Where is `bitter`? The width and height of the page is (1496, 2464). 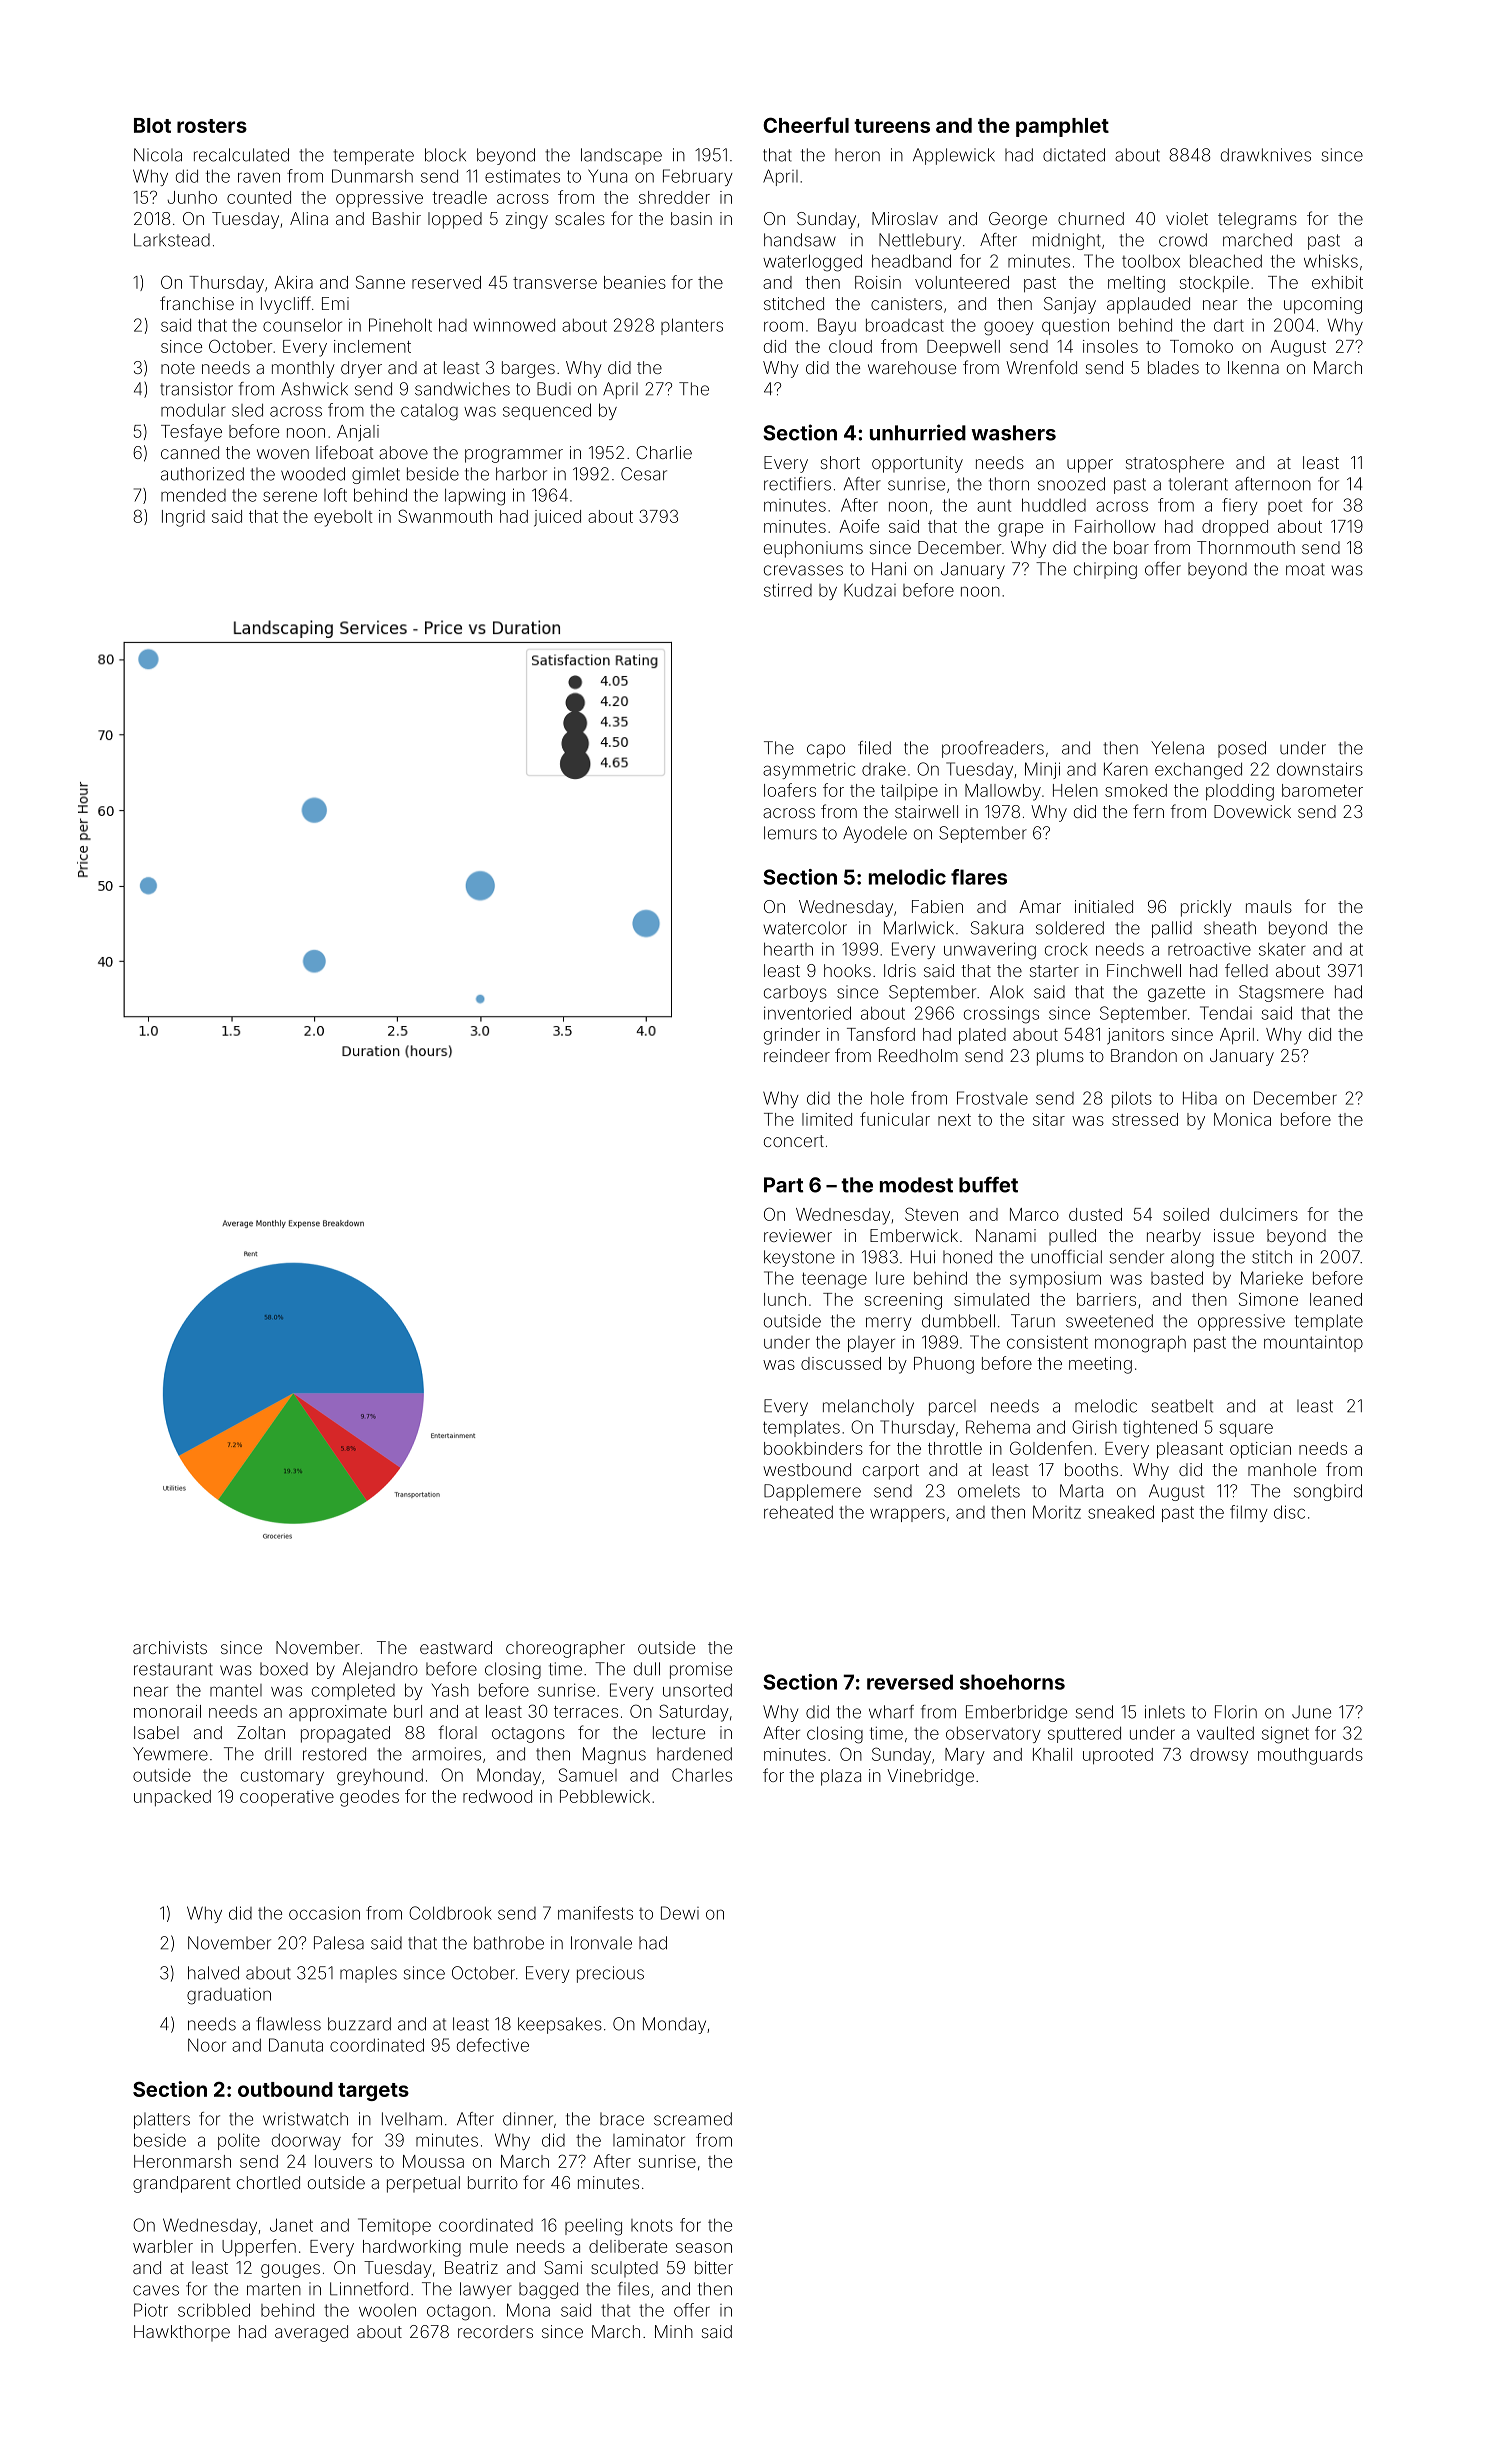 bitter is located at coordinates (714, 2267).
